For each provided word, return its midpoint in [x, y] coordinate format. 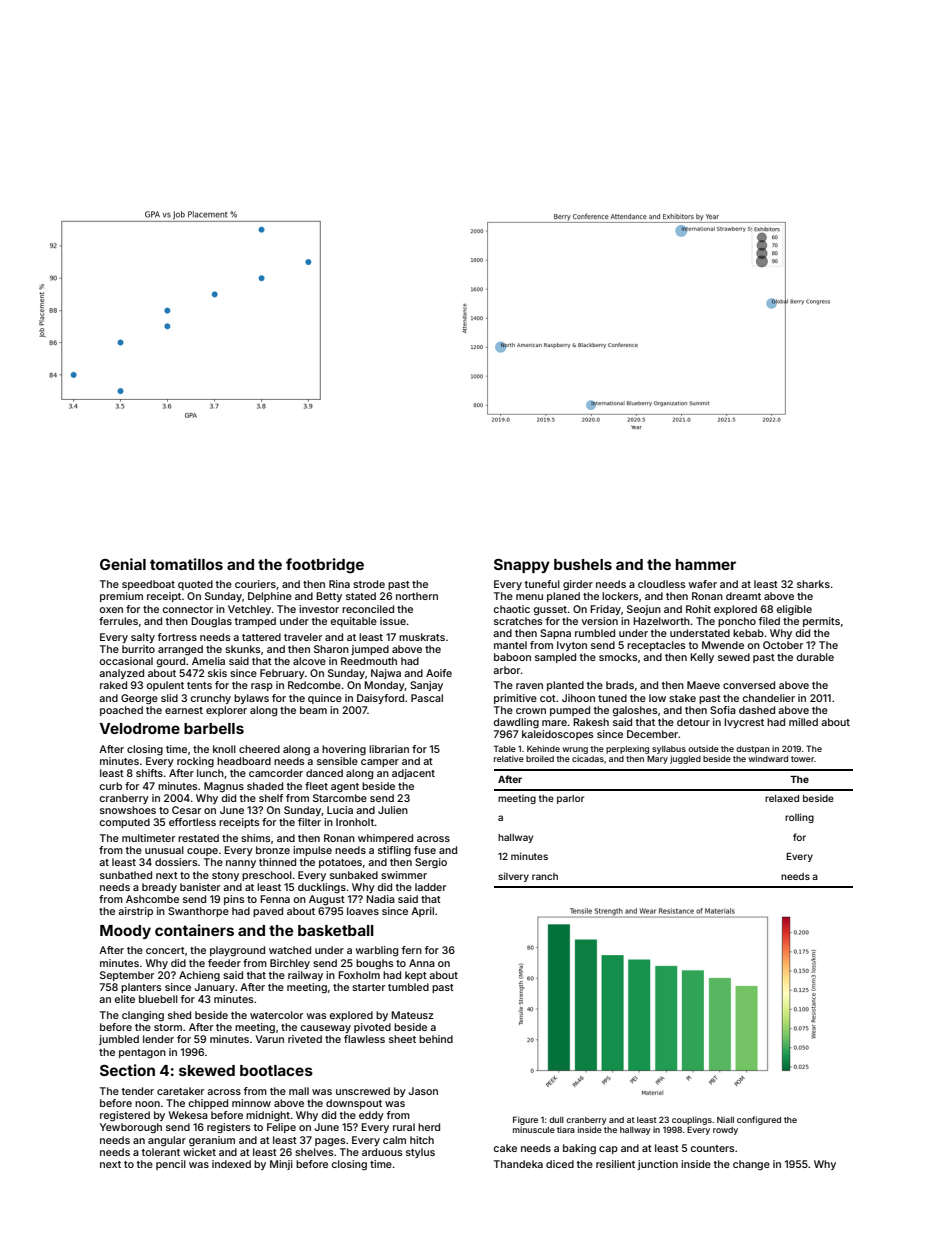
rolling [799, 818]
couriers [255, 584]
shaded [265, 786]
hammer [706, 564]
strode [369, 584]
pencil [171, 1165]
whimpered [385, 839]
